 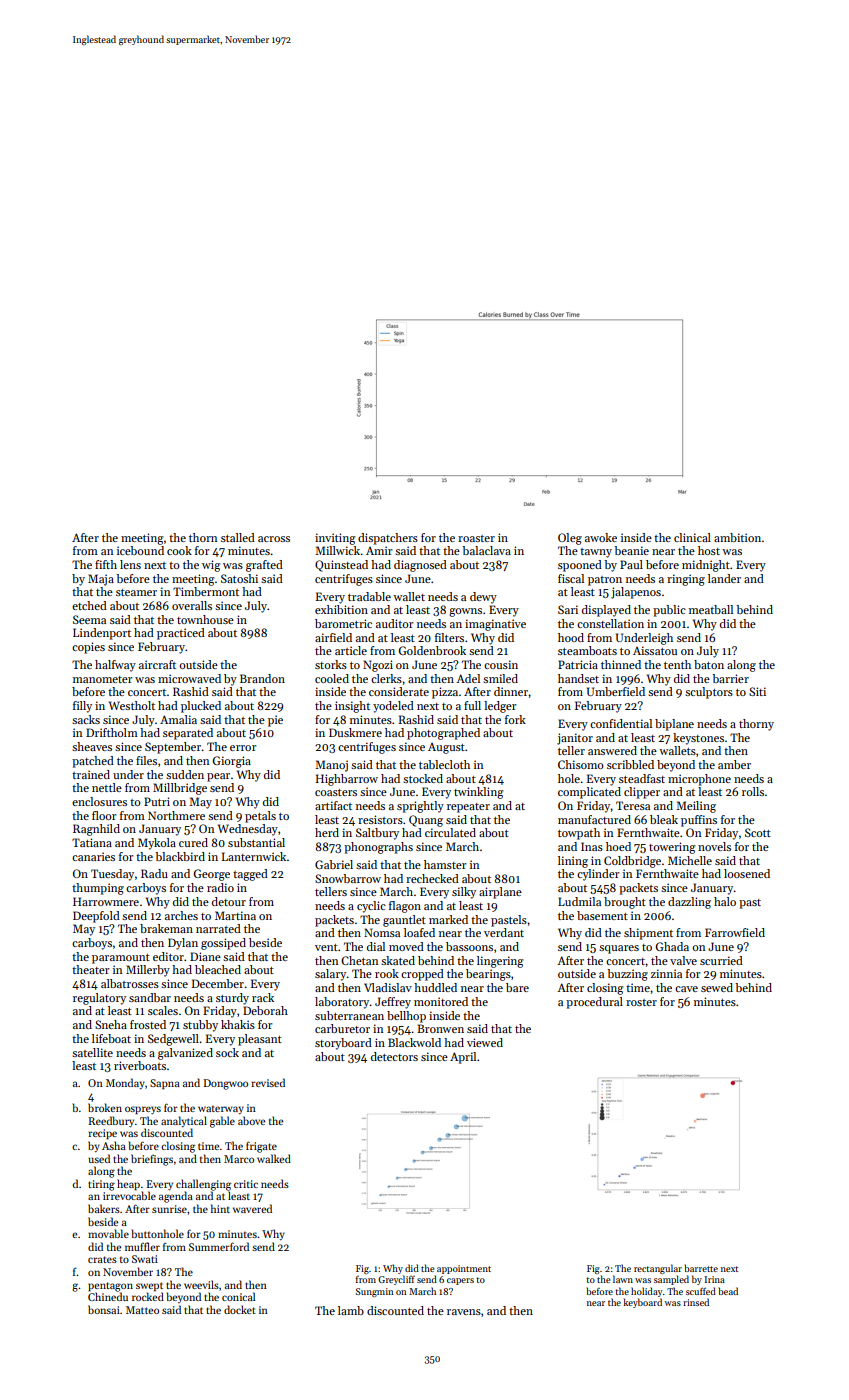 What do you see at coordinates (222, 1122) in the page?
I see `gable` at bounding box center [222, 1122].
